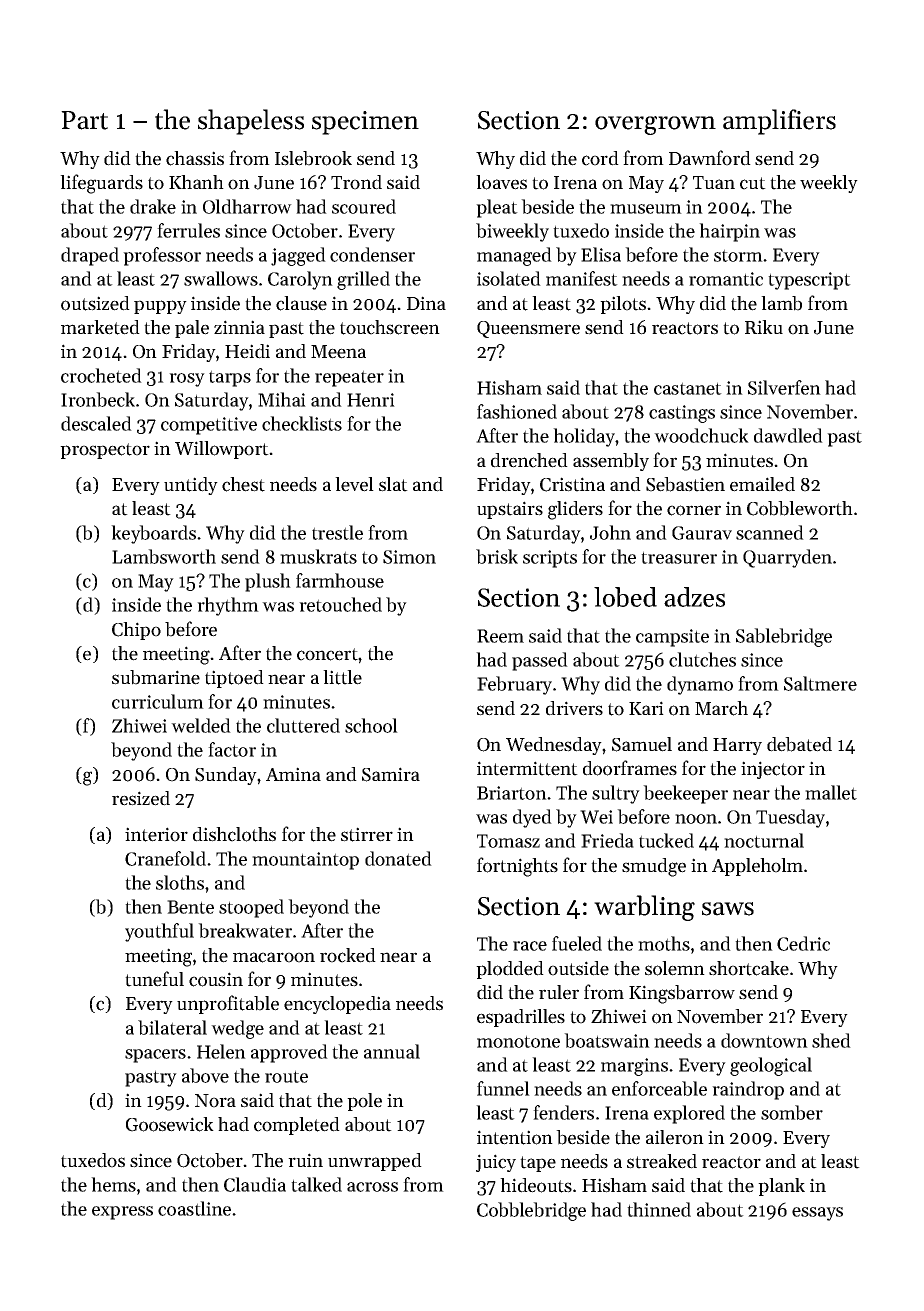  I want to click on essays, so click(817, 1214).
